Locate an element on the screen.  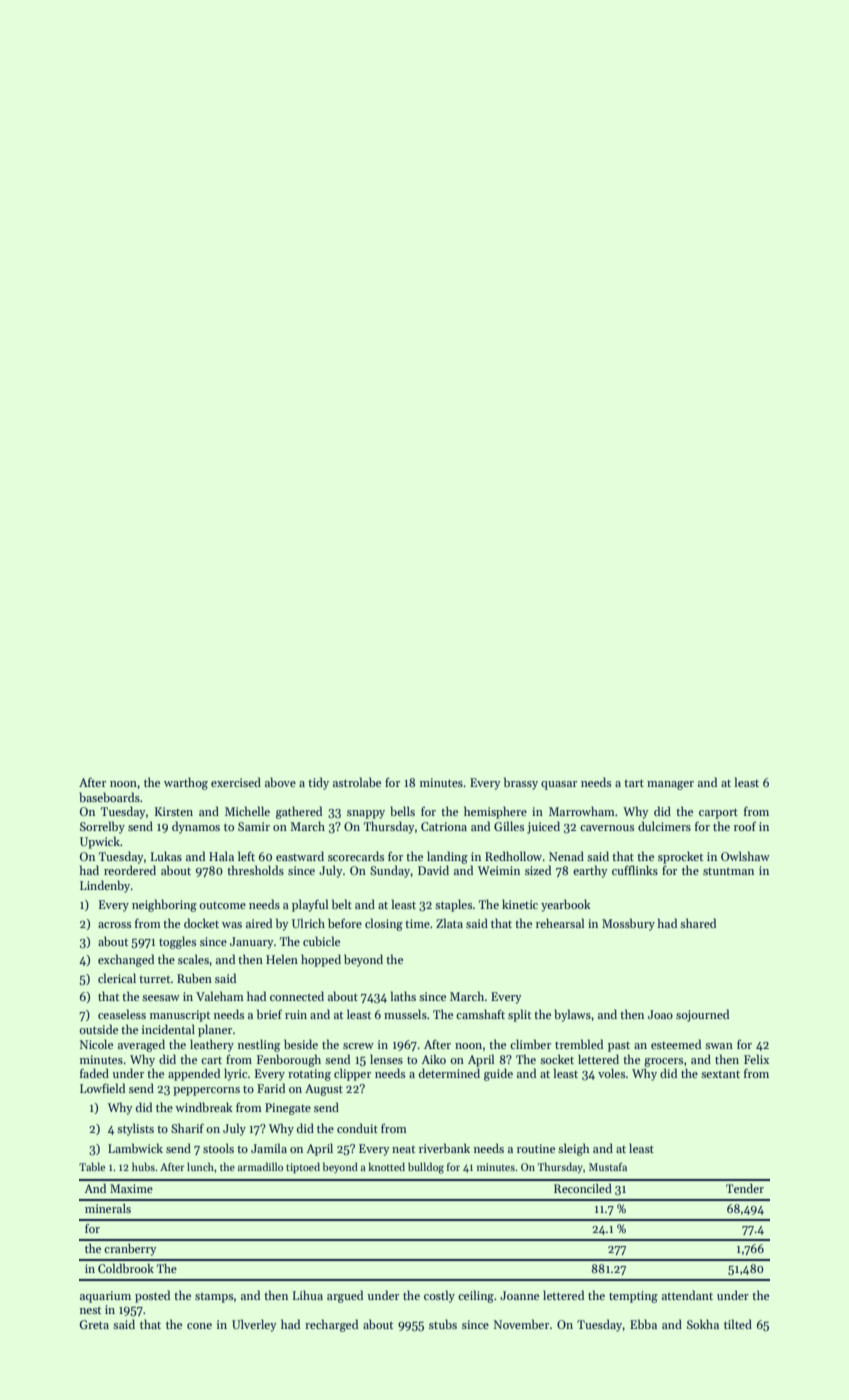
stubs is located at coordinates (443, 1324).
